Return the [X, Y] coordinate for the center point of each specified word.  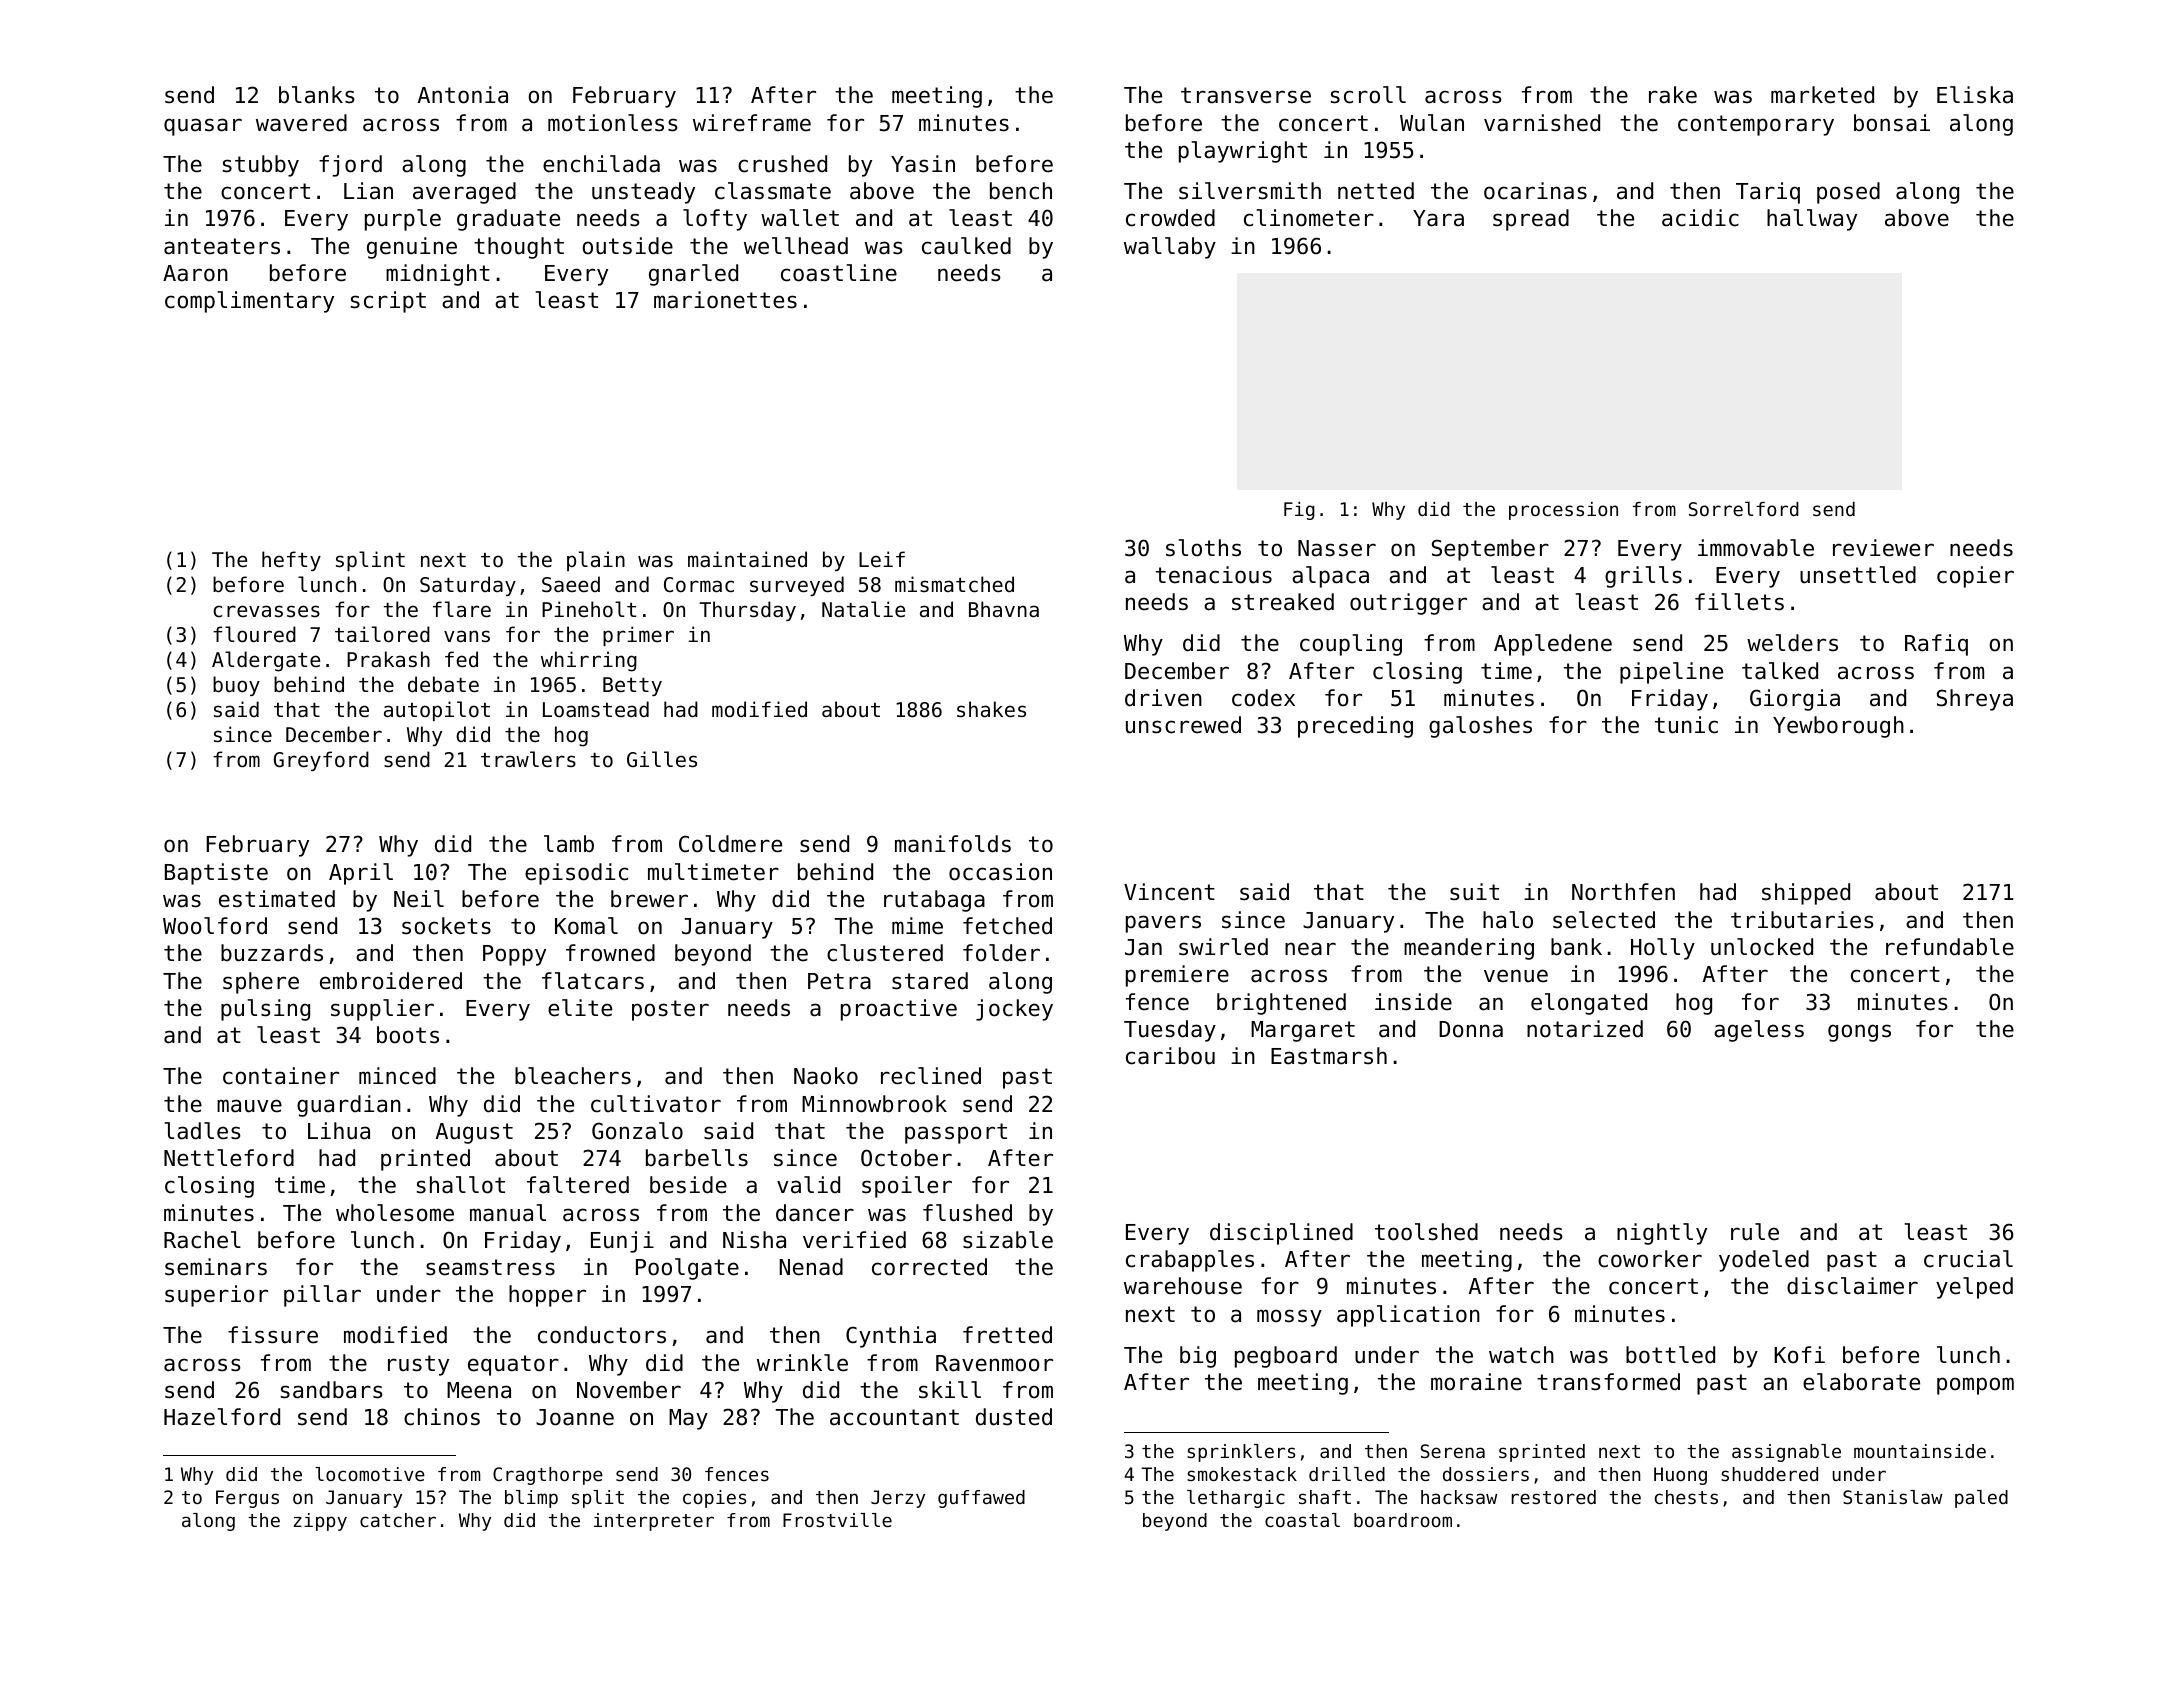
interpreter [654, 1522]
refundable [1950, 947]
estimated [277, 899]
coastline [839, 273]
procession [1563, 511]
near [1310, 949]
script [388, 302]
